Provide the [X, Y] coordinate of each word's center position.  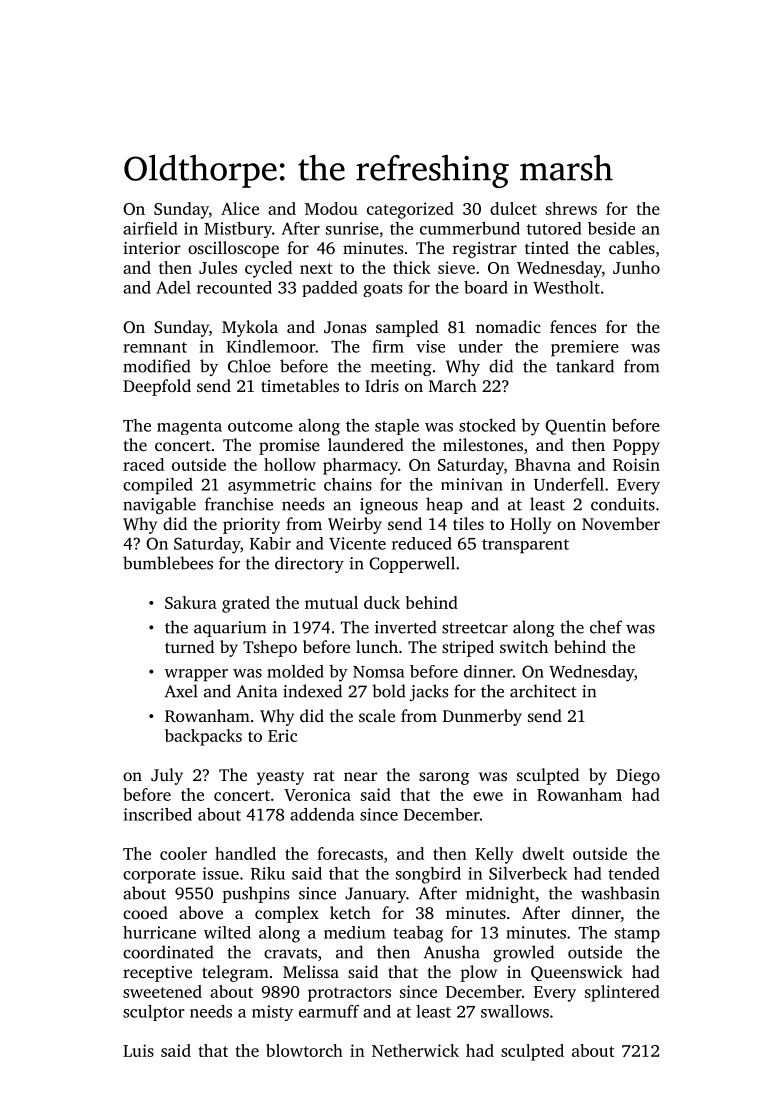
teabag [418, 934]
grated [246, 604]
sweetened [162, 991]
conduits [623, 504]
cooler [183, 853]
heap [444, 505]
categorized [410, 210]
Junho [636, 267]
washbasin [620, 893]
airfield [150, 228]
